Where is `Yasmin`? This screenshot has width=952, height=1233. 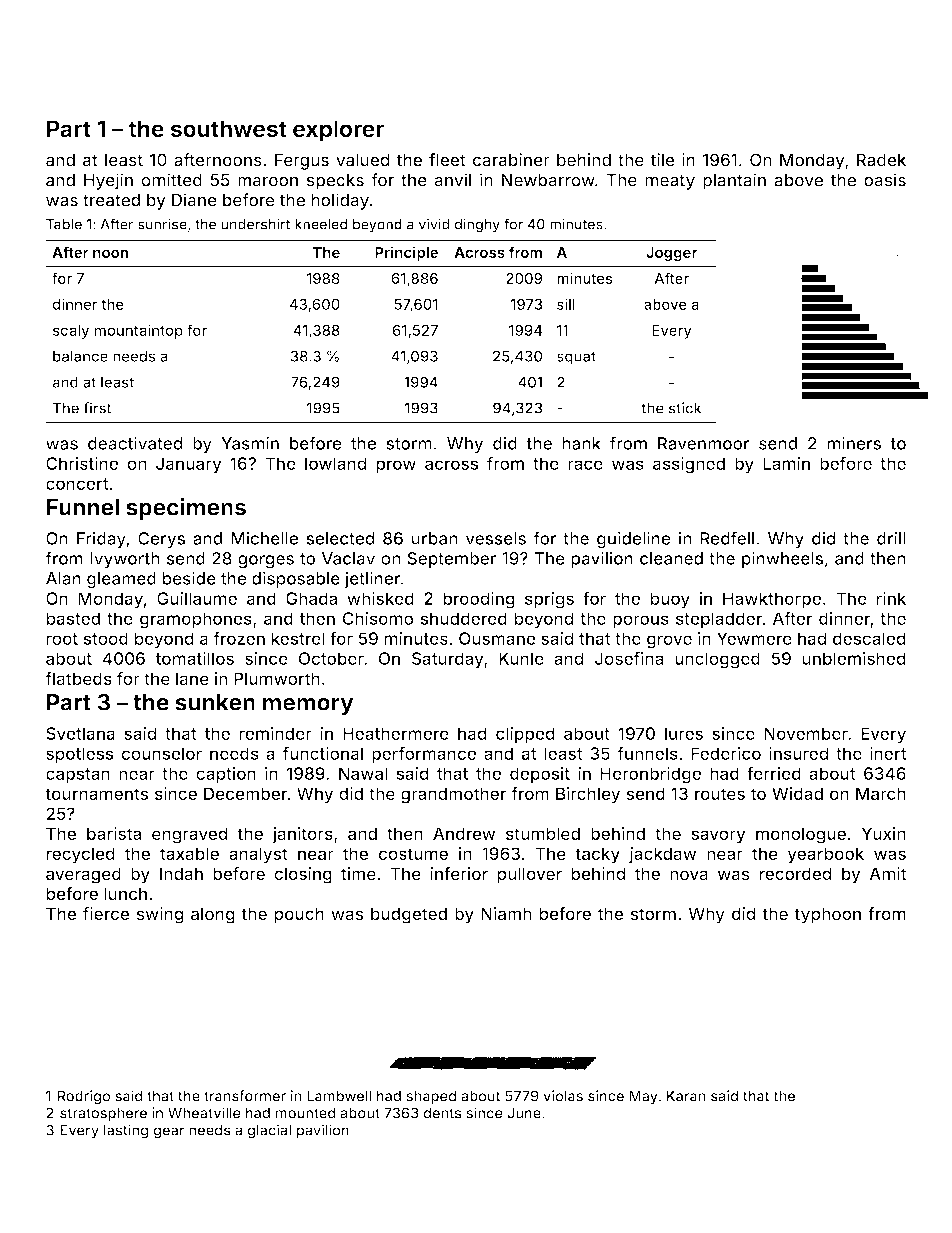 Yasmin is located at coordinates (250, 443).
